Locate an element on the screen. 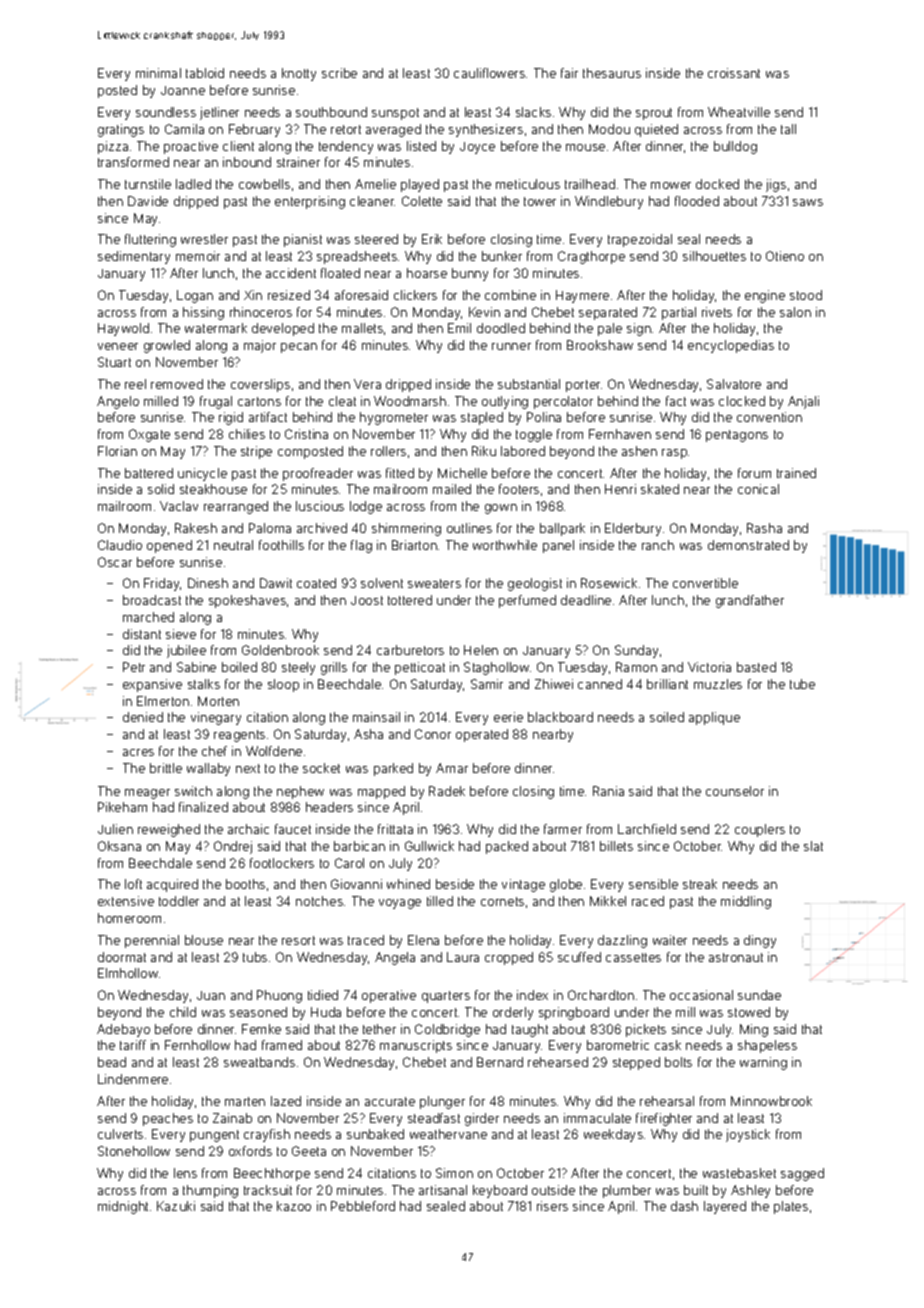 The height and width of the screenshot is (1308, 924). ladled is located at coordinates (193, 184).
